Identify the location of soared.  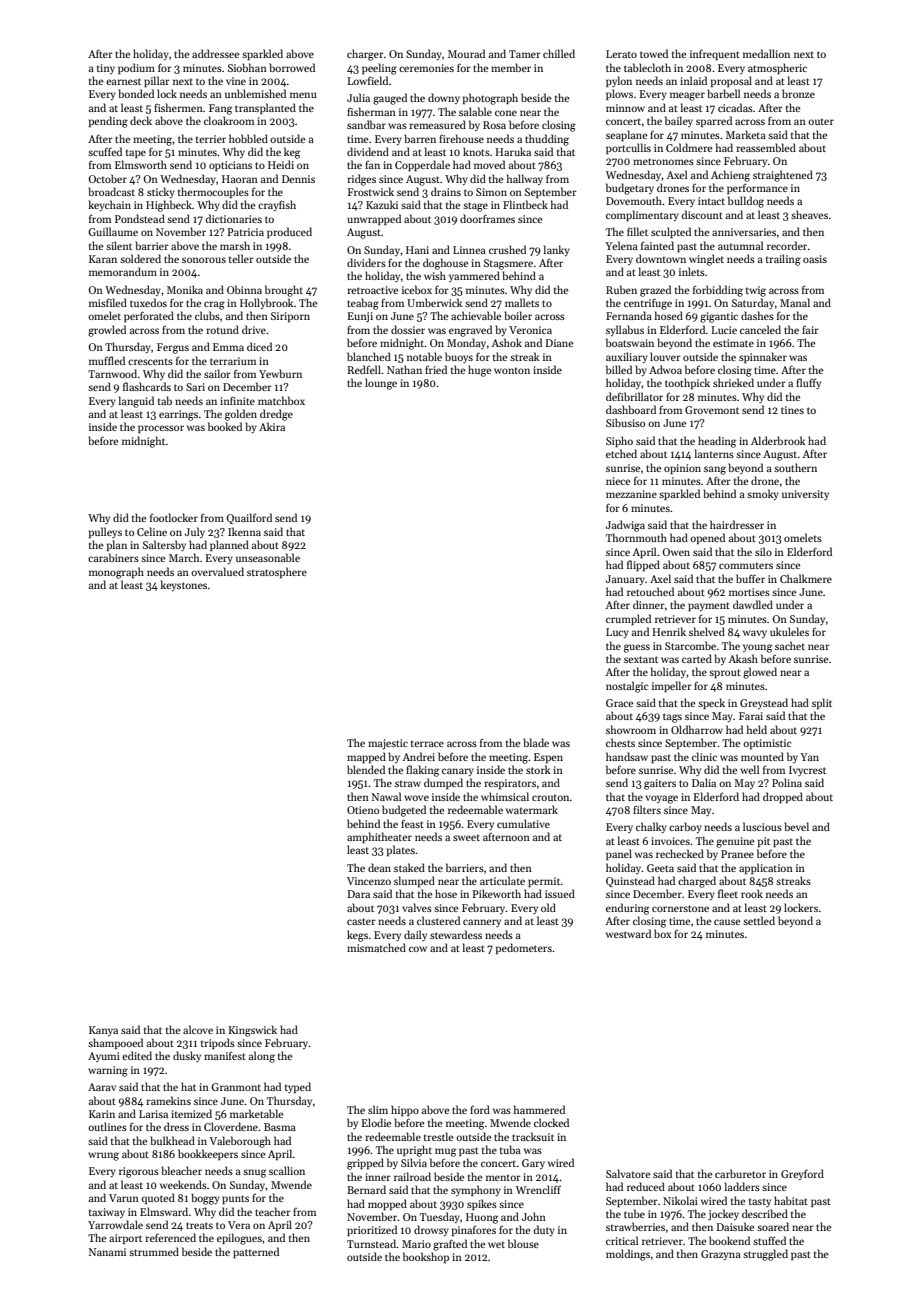
(773, 1226).
